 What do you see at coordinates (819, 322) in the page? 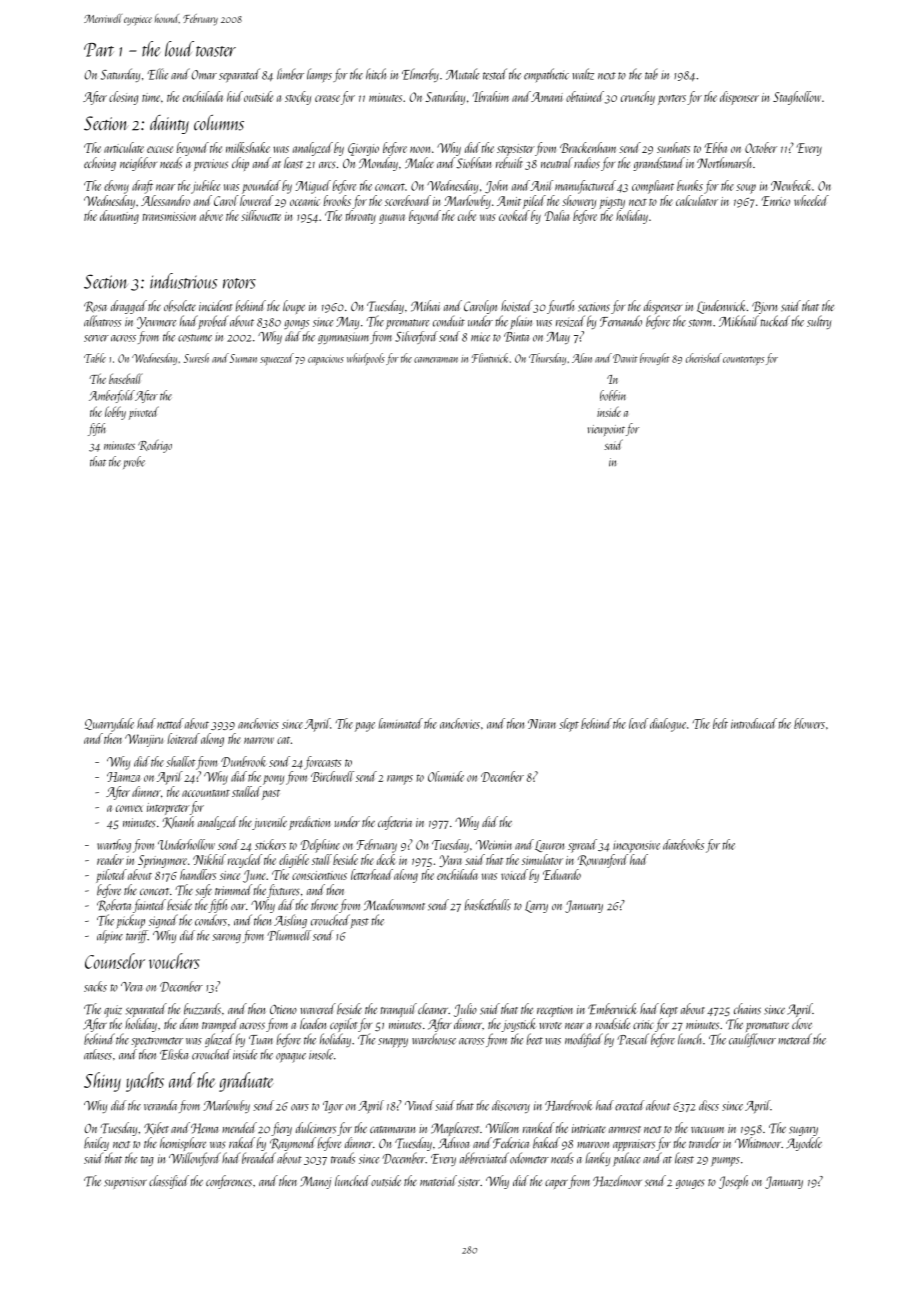
I see `sultry` at bounding box center [819, 322].
